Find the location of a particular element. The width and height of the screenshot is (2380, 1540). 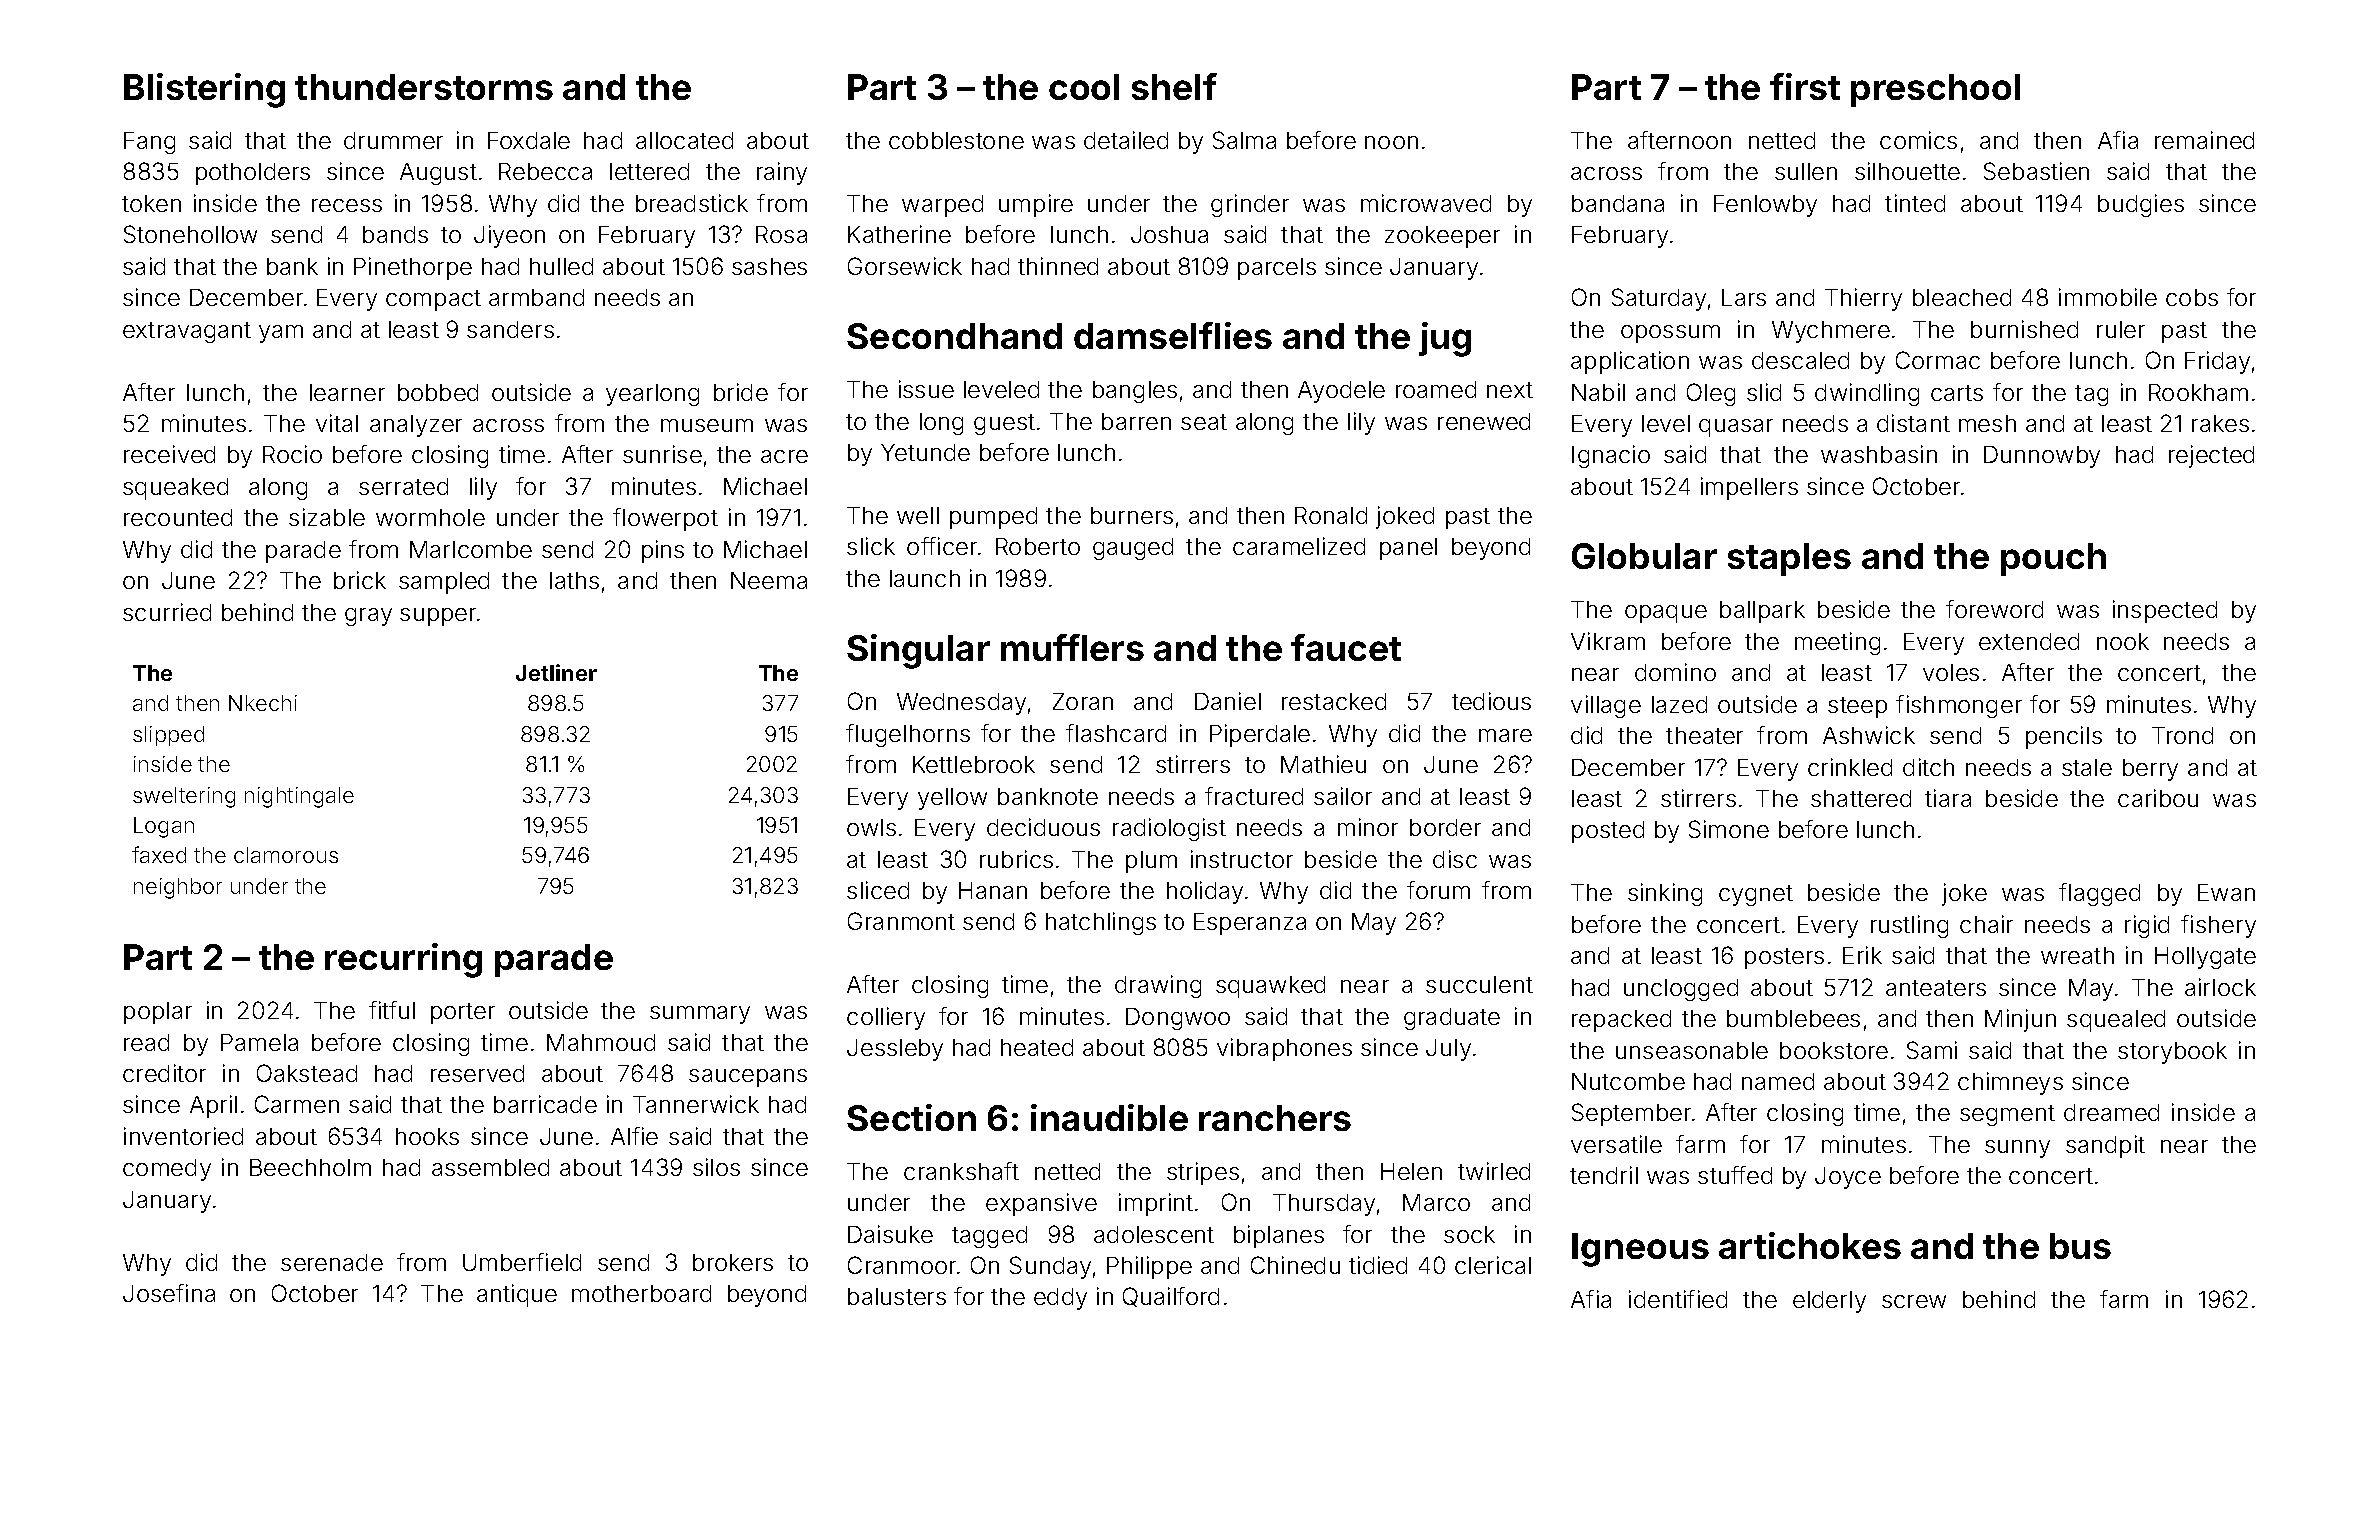

Salma is located at coordinates (1244, 140).
